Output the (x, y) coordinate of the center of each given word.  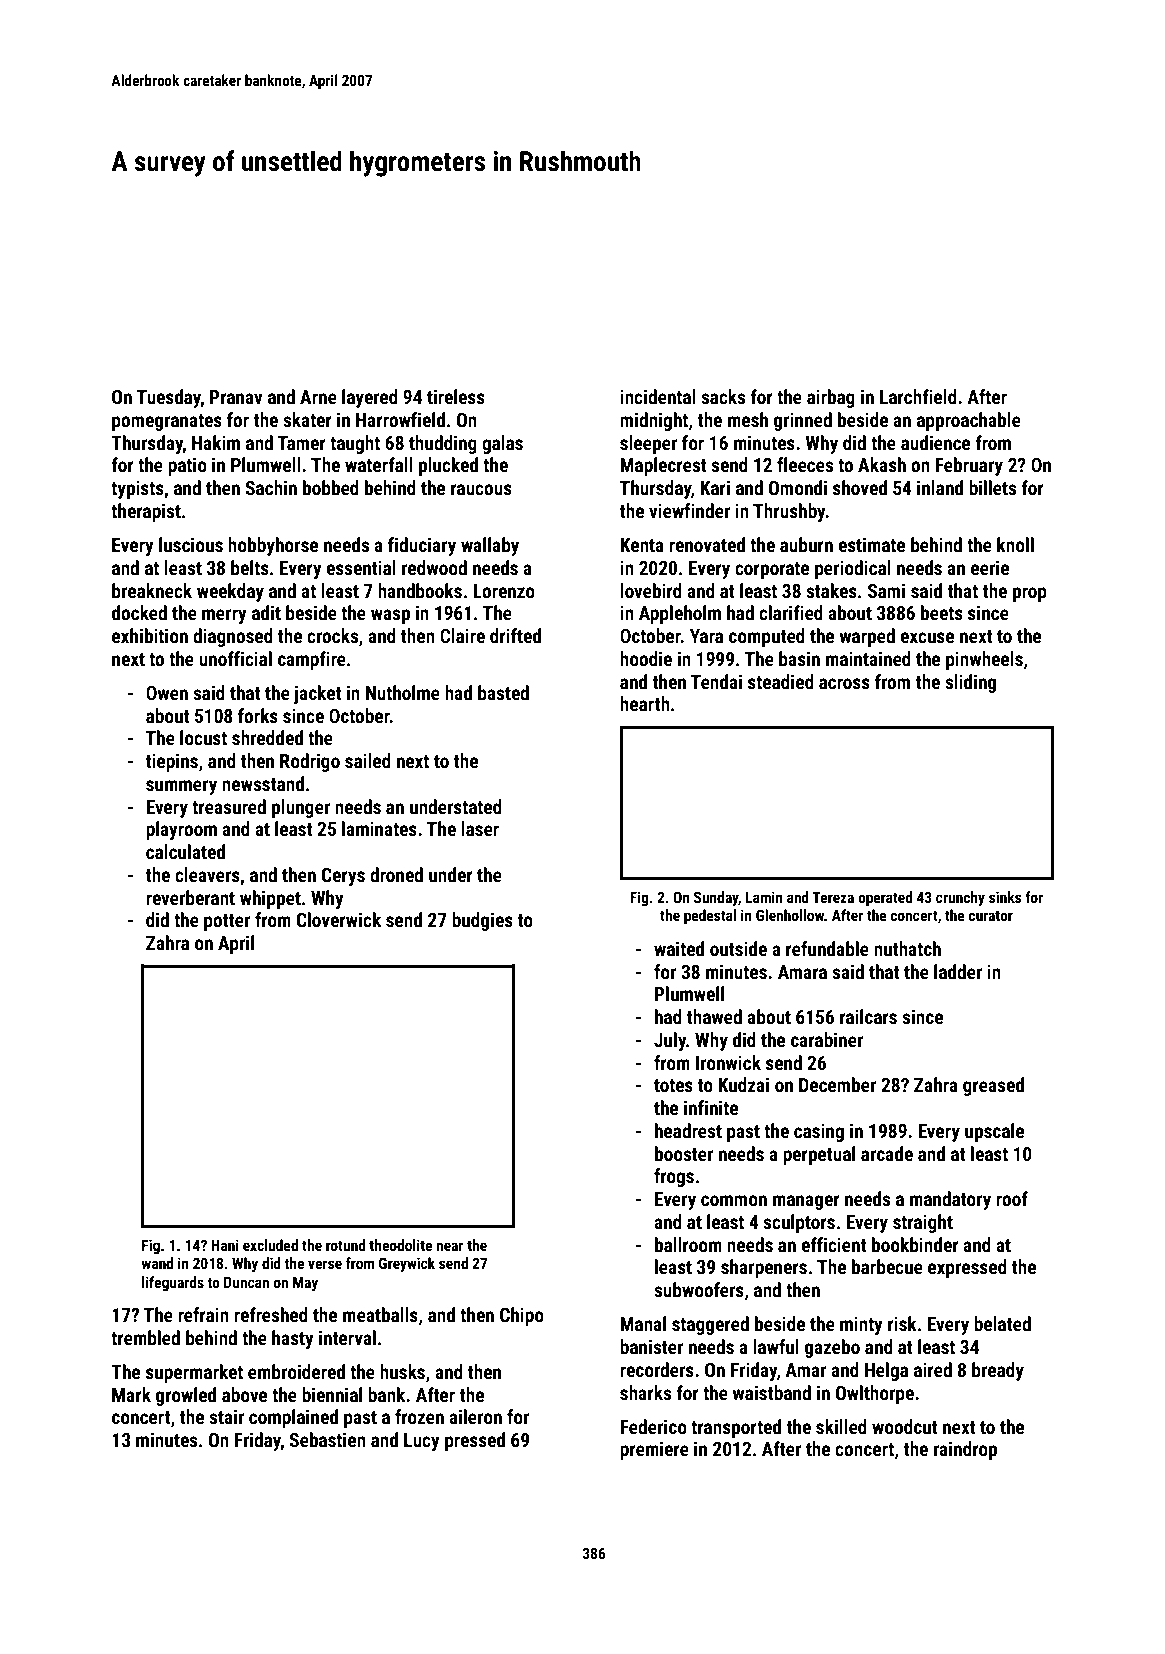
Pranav (236, 397)
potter (227, 922)
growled (186, 1396)
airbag (831, 398)
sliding (970, 683)
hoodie (646, 658)
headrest (688, 1130)
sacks (723, 396)
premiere (654, 1450)
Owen (167, 693)
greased (993, 1086)
